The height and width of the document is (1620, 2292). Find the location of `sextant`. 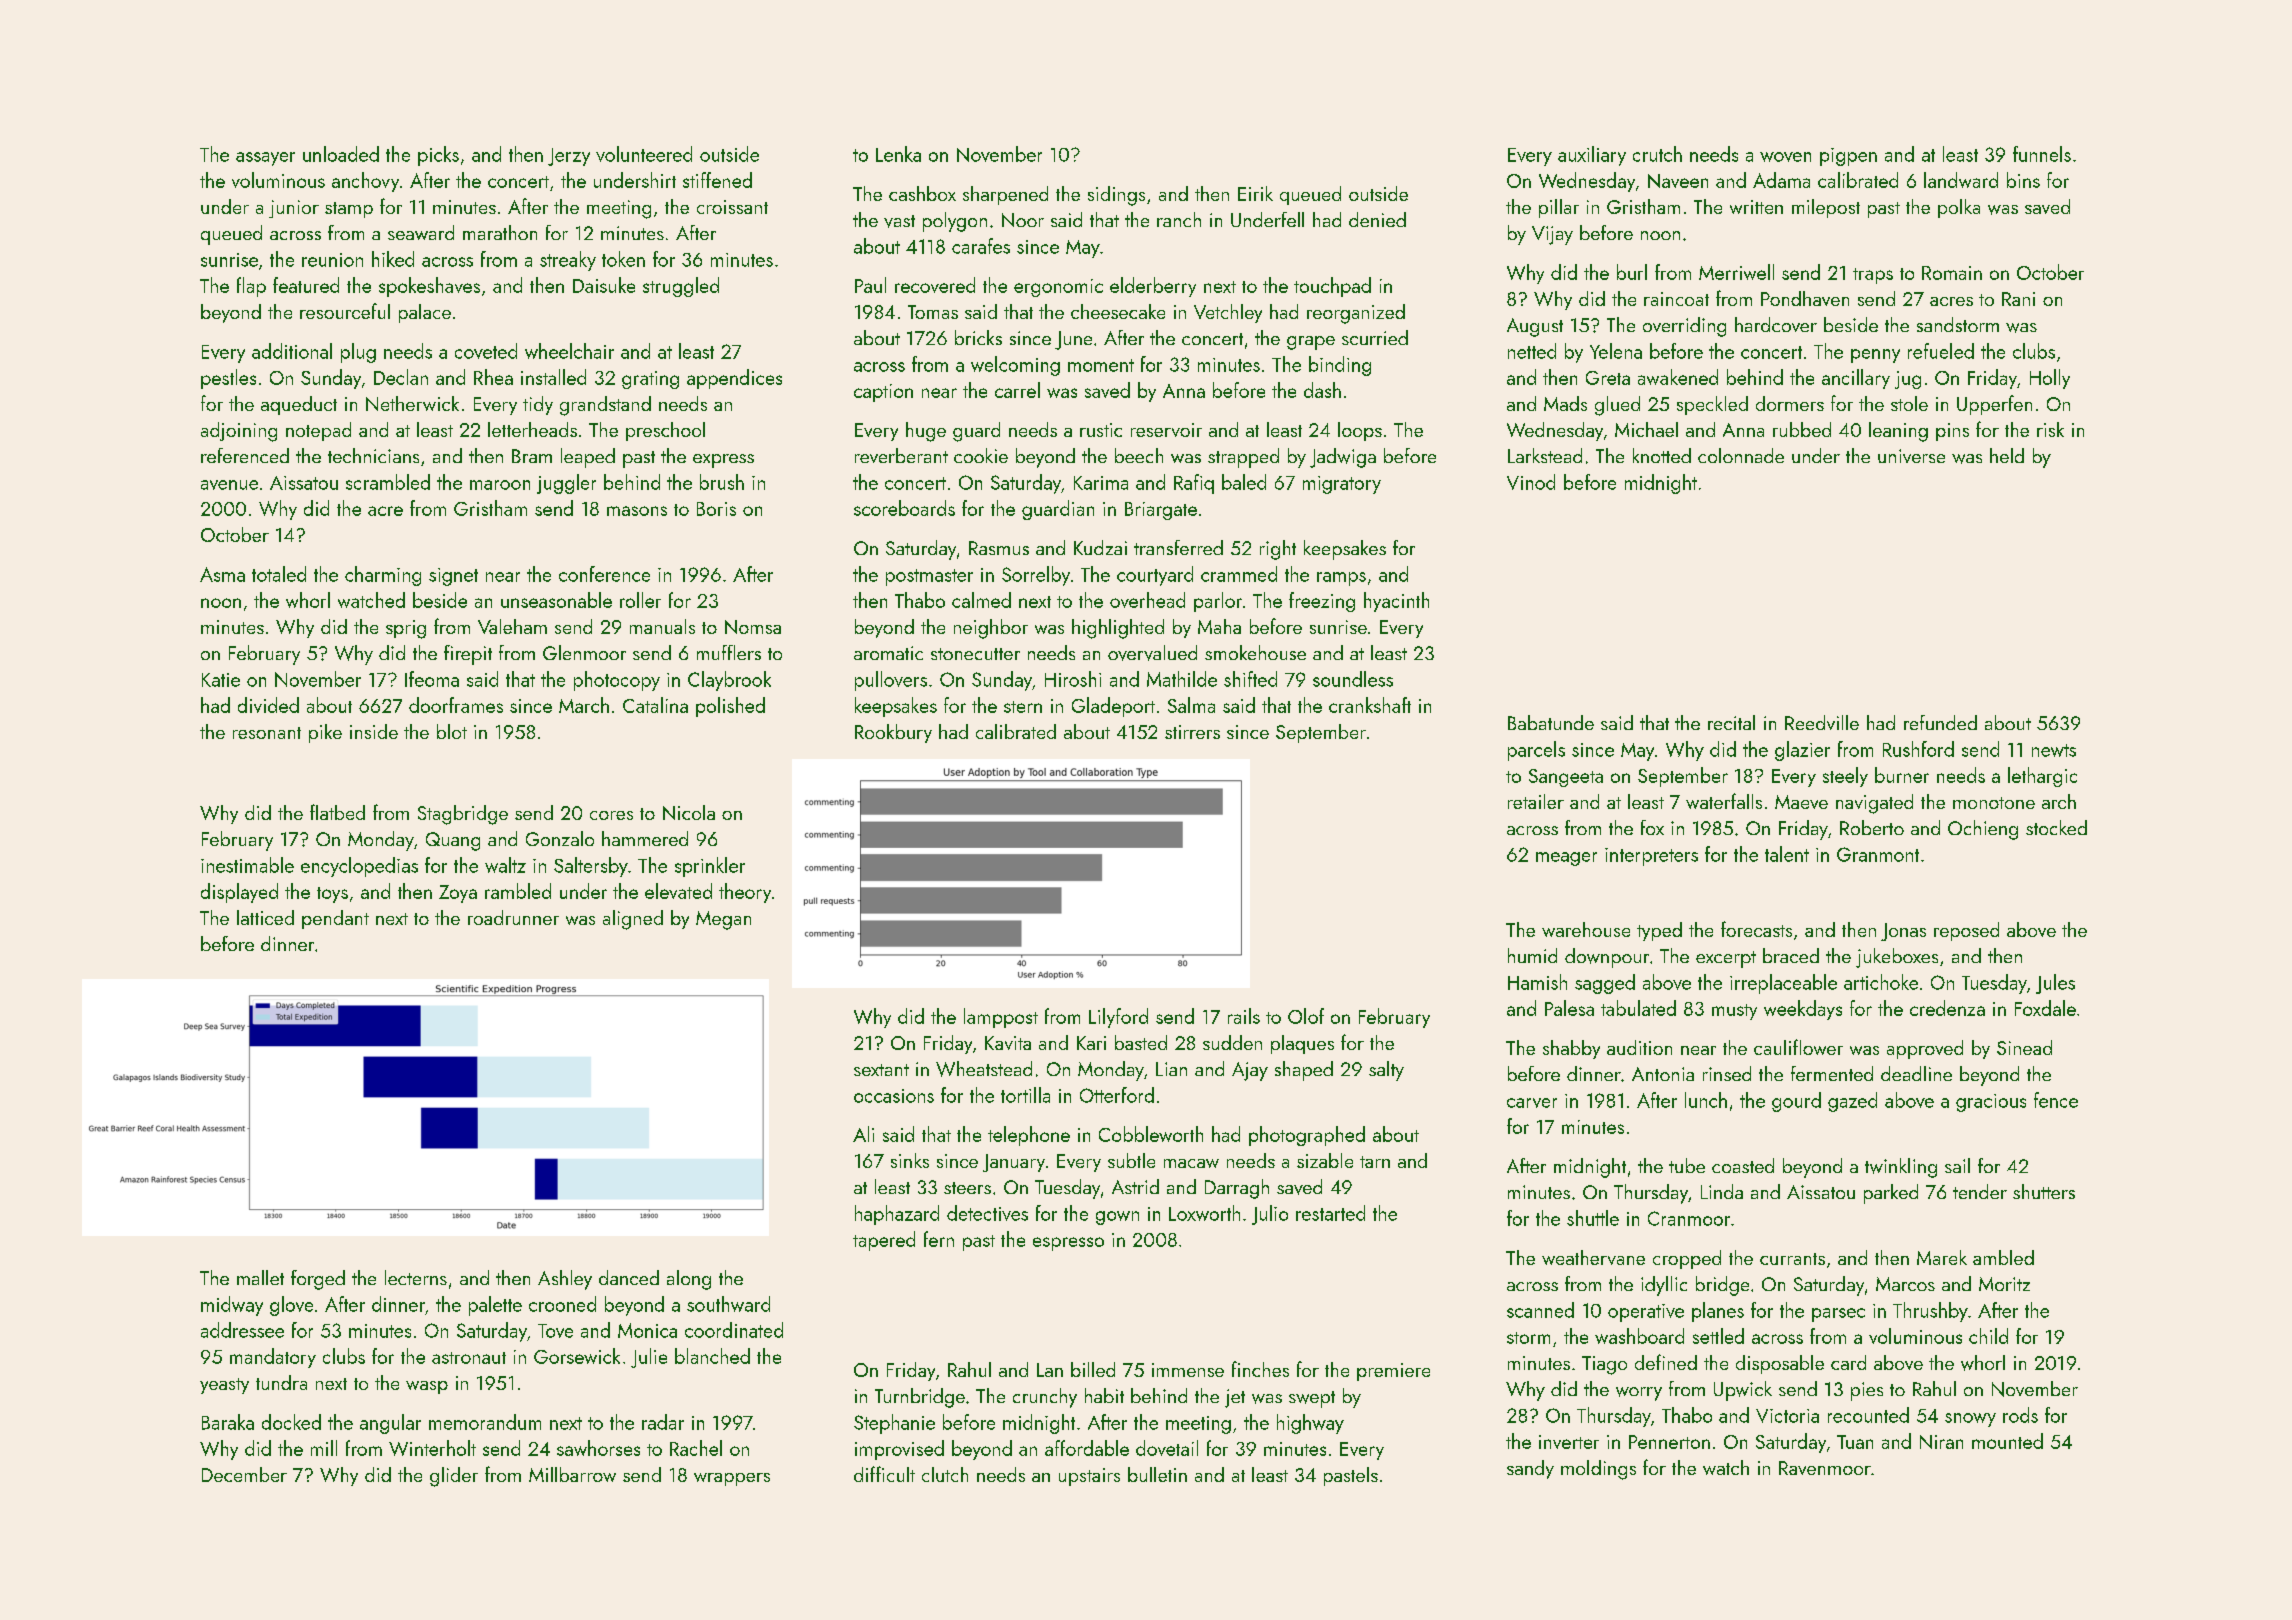

sextant is located at coordinates (881, 1070).
